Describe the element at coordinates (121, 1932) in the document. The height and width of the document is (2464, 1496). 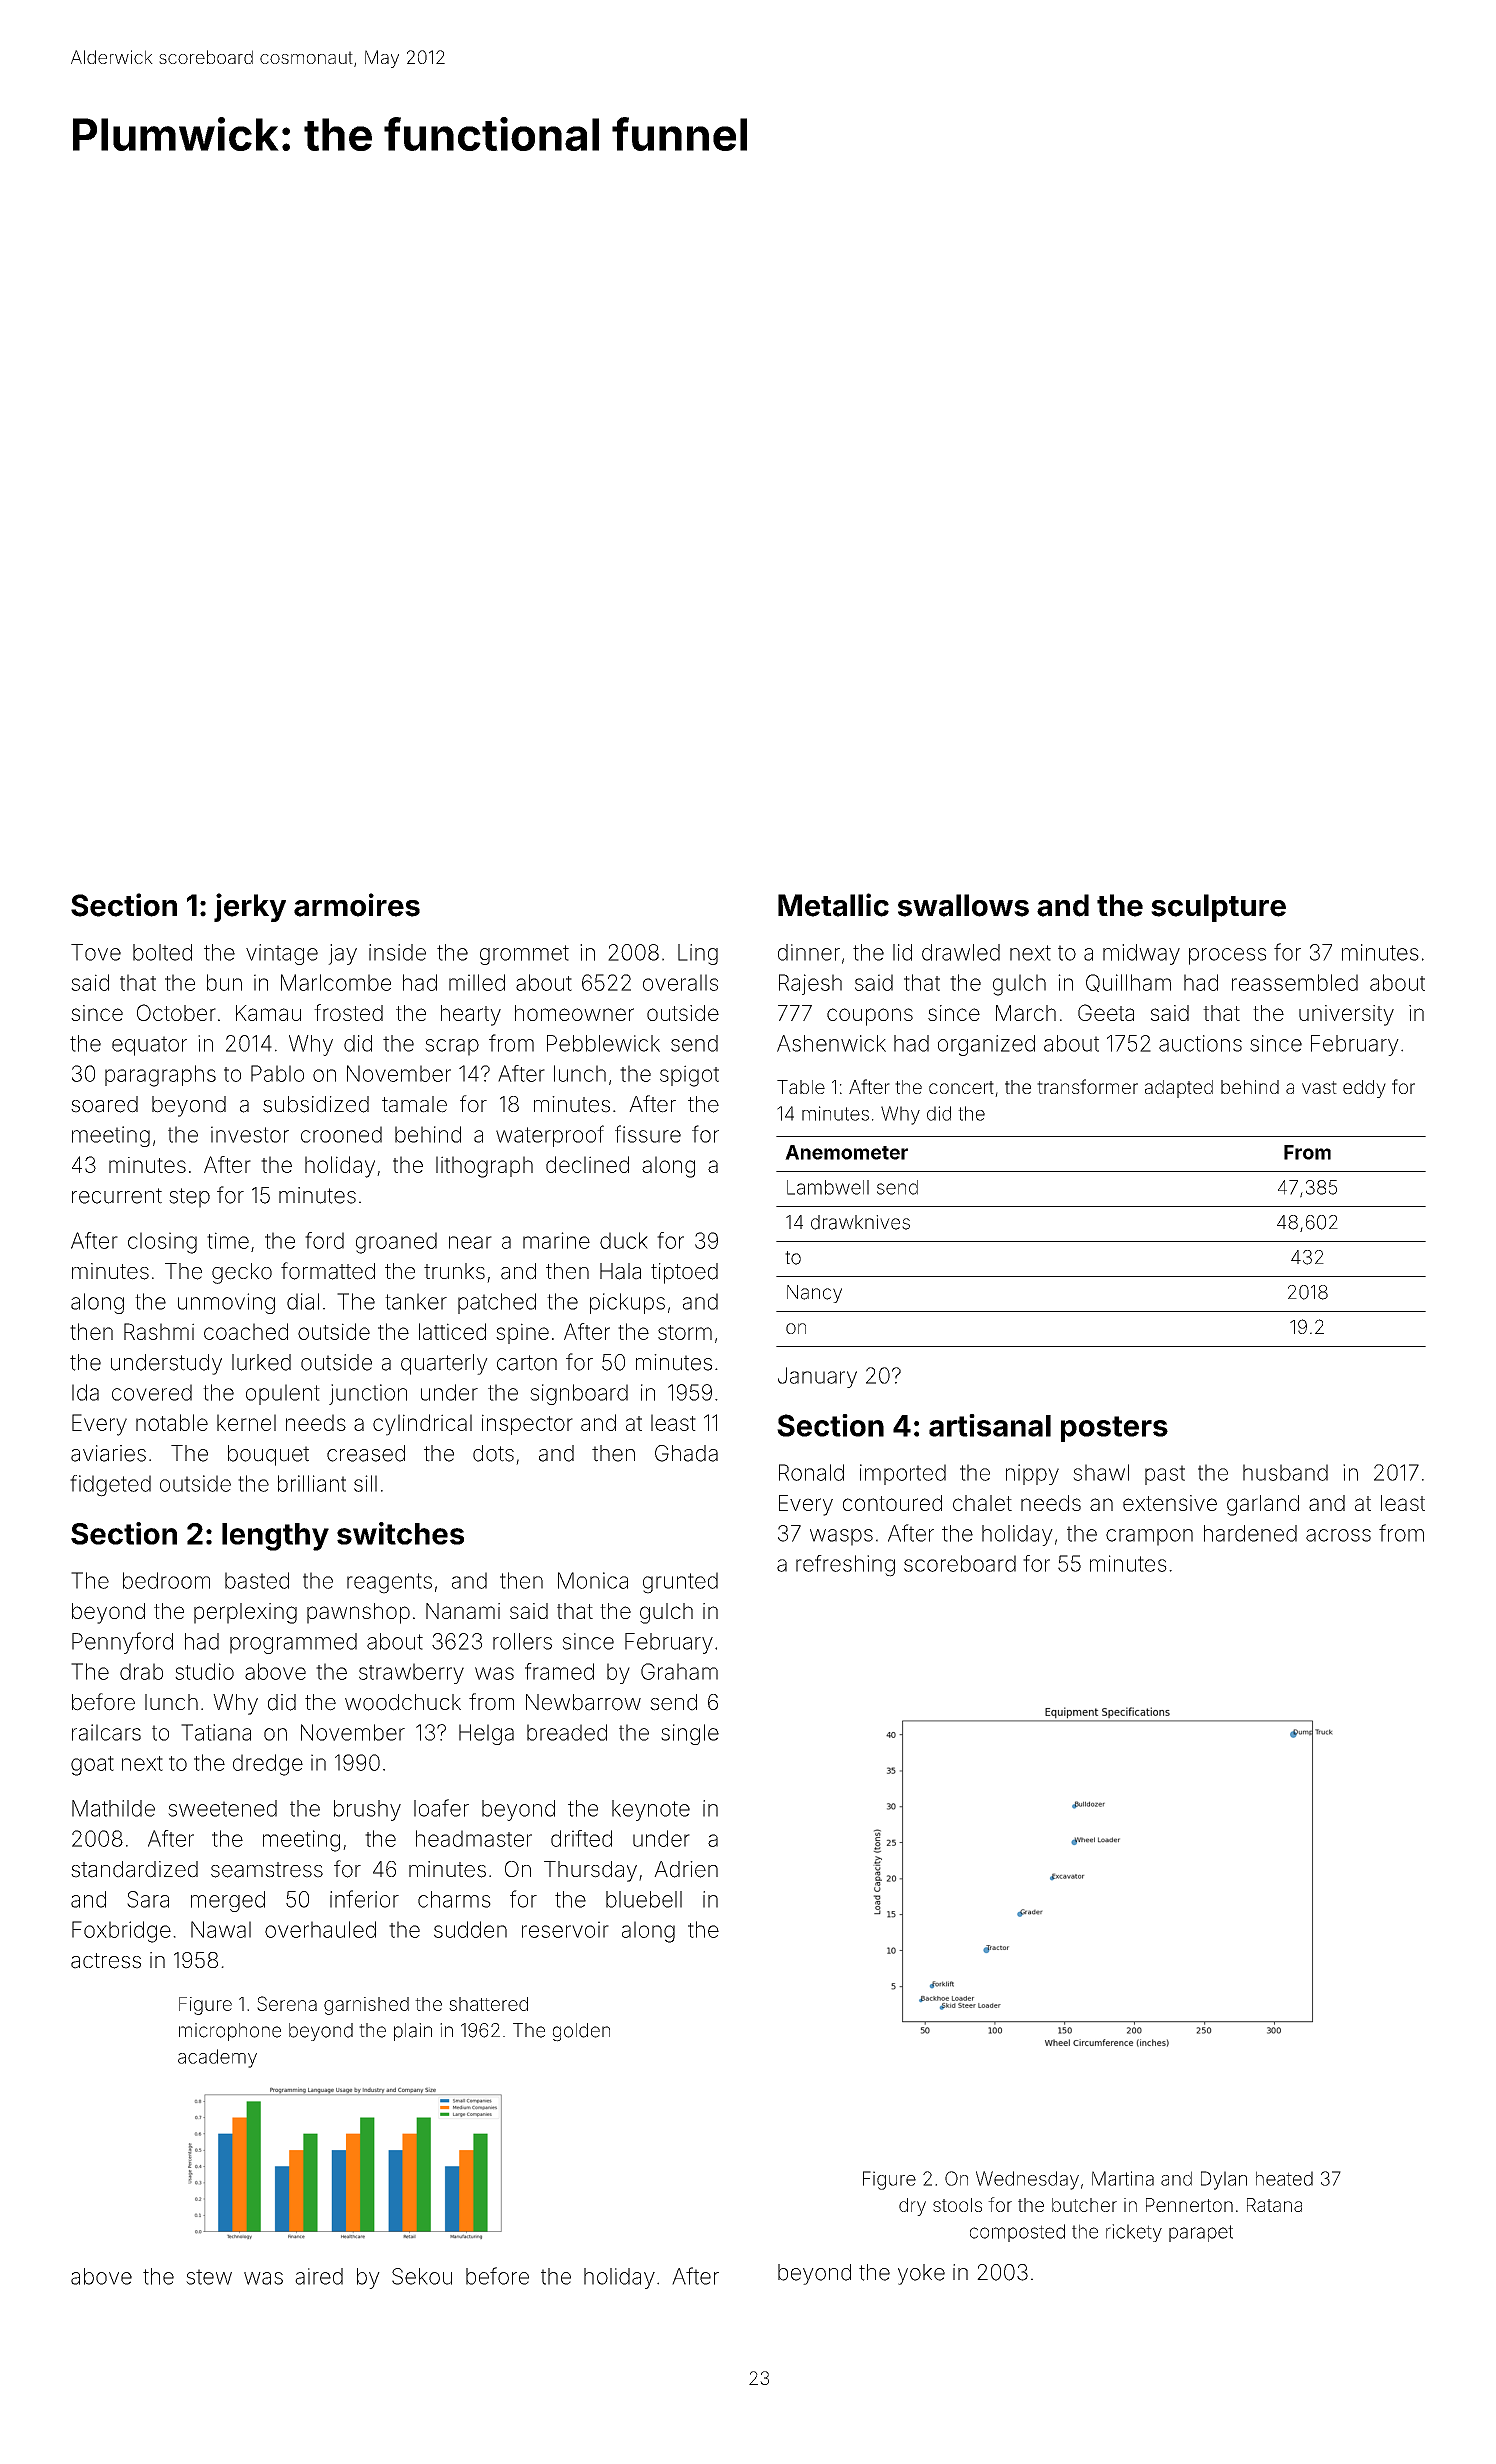
I see `Foxbridge` at that location.
